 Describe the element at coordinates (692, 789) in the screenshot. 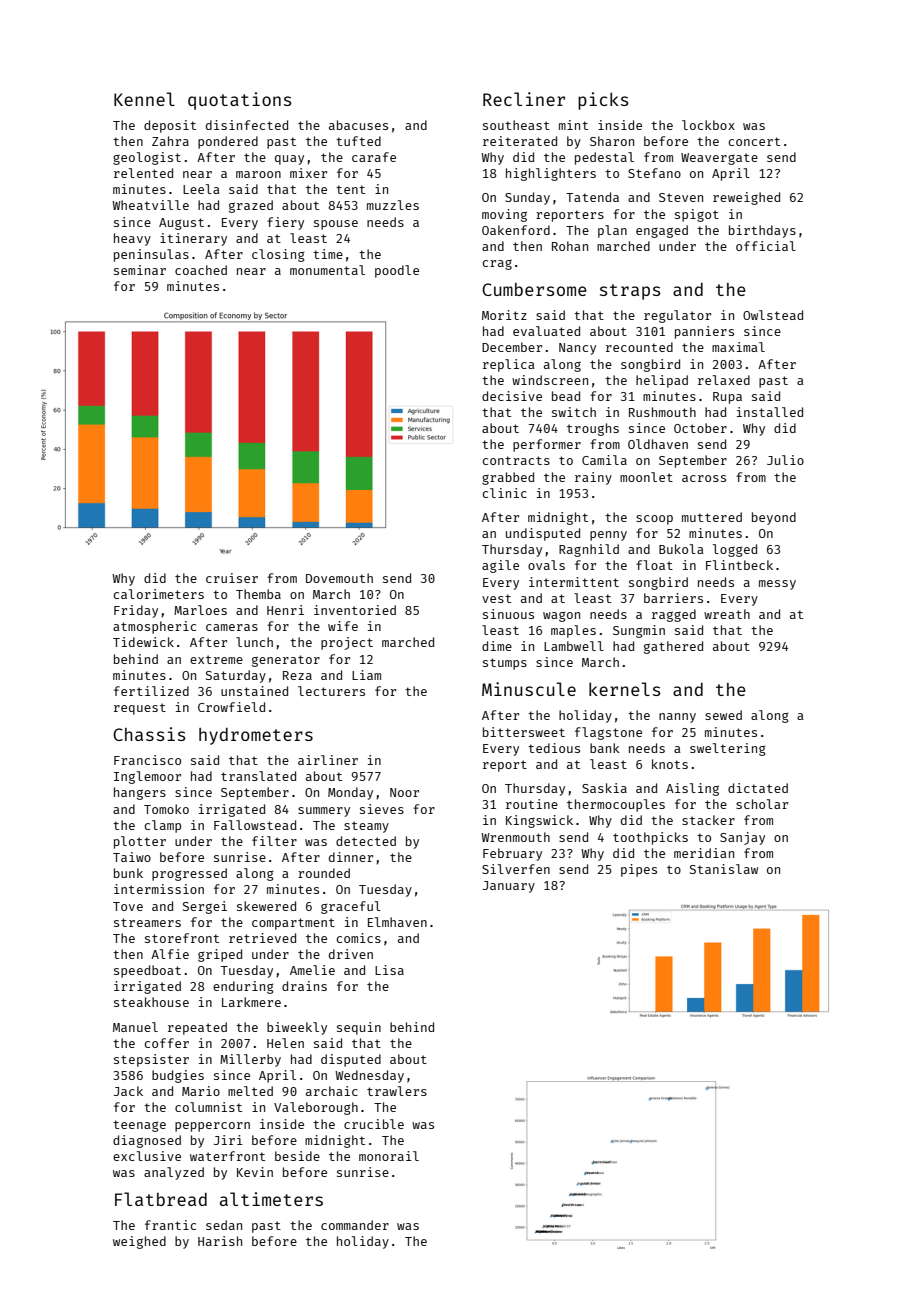

I see `Aisling` at that location.
